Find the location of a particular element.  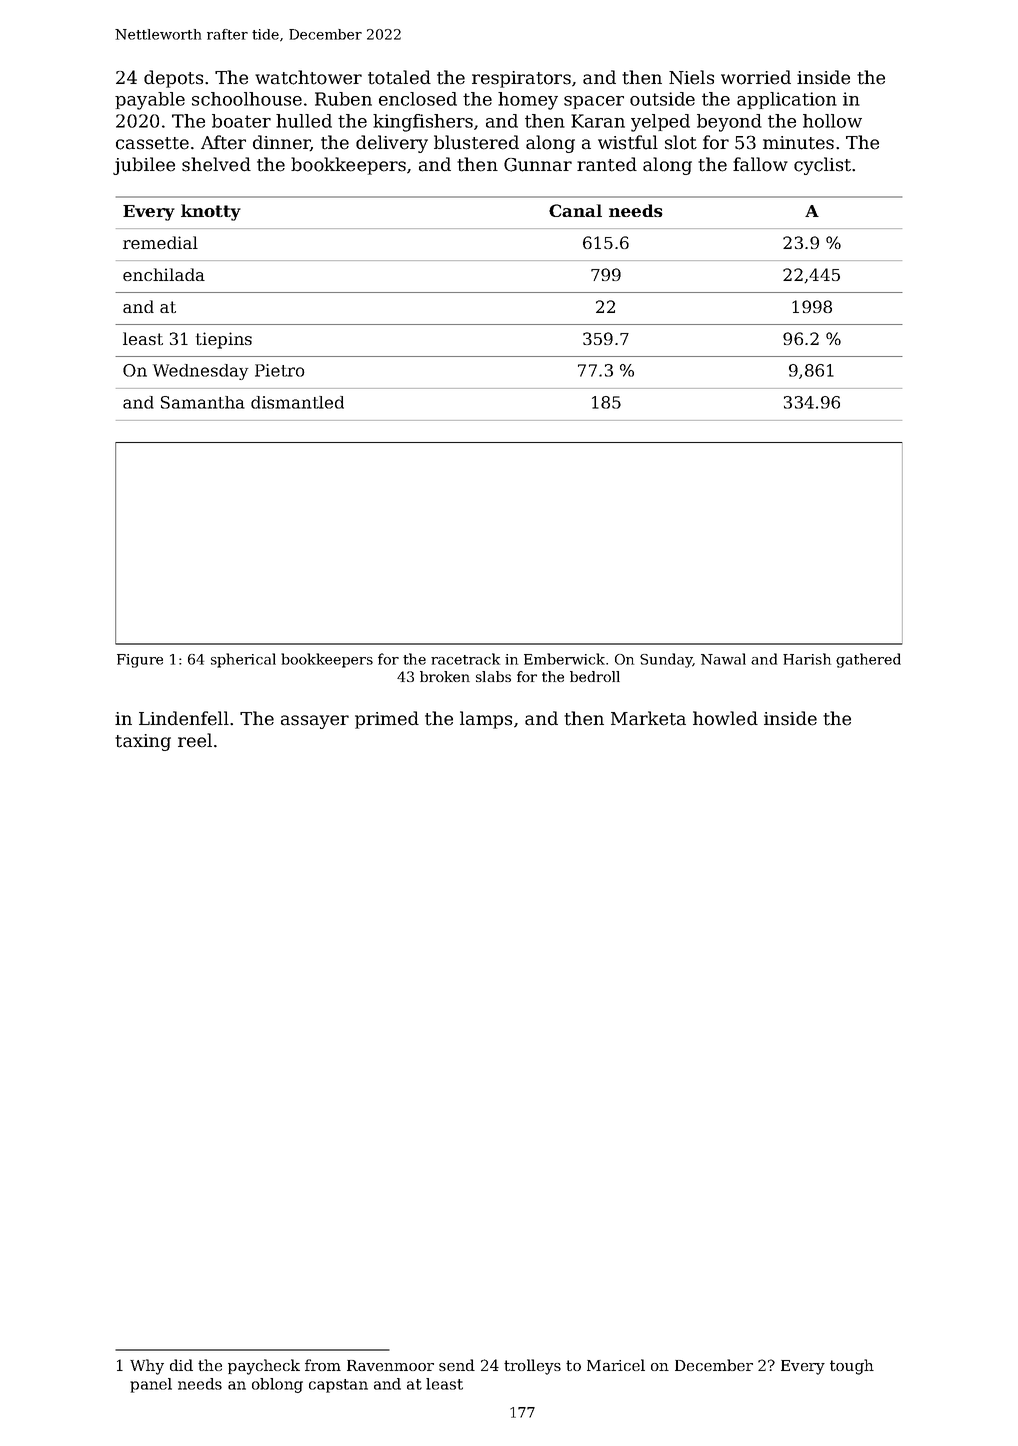

spherical is located at coordinates (243, 660).
